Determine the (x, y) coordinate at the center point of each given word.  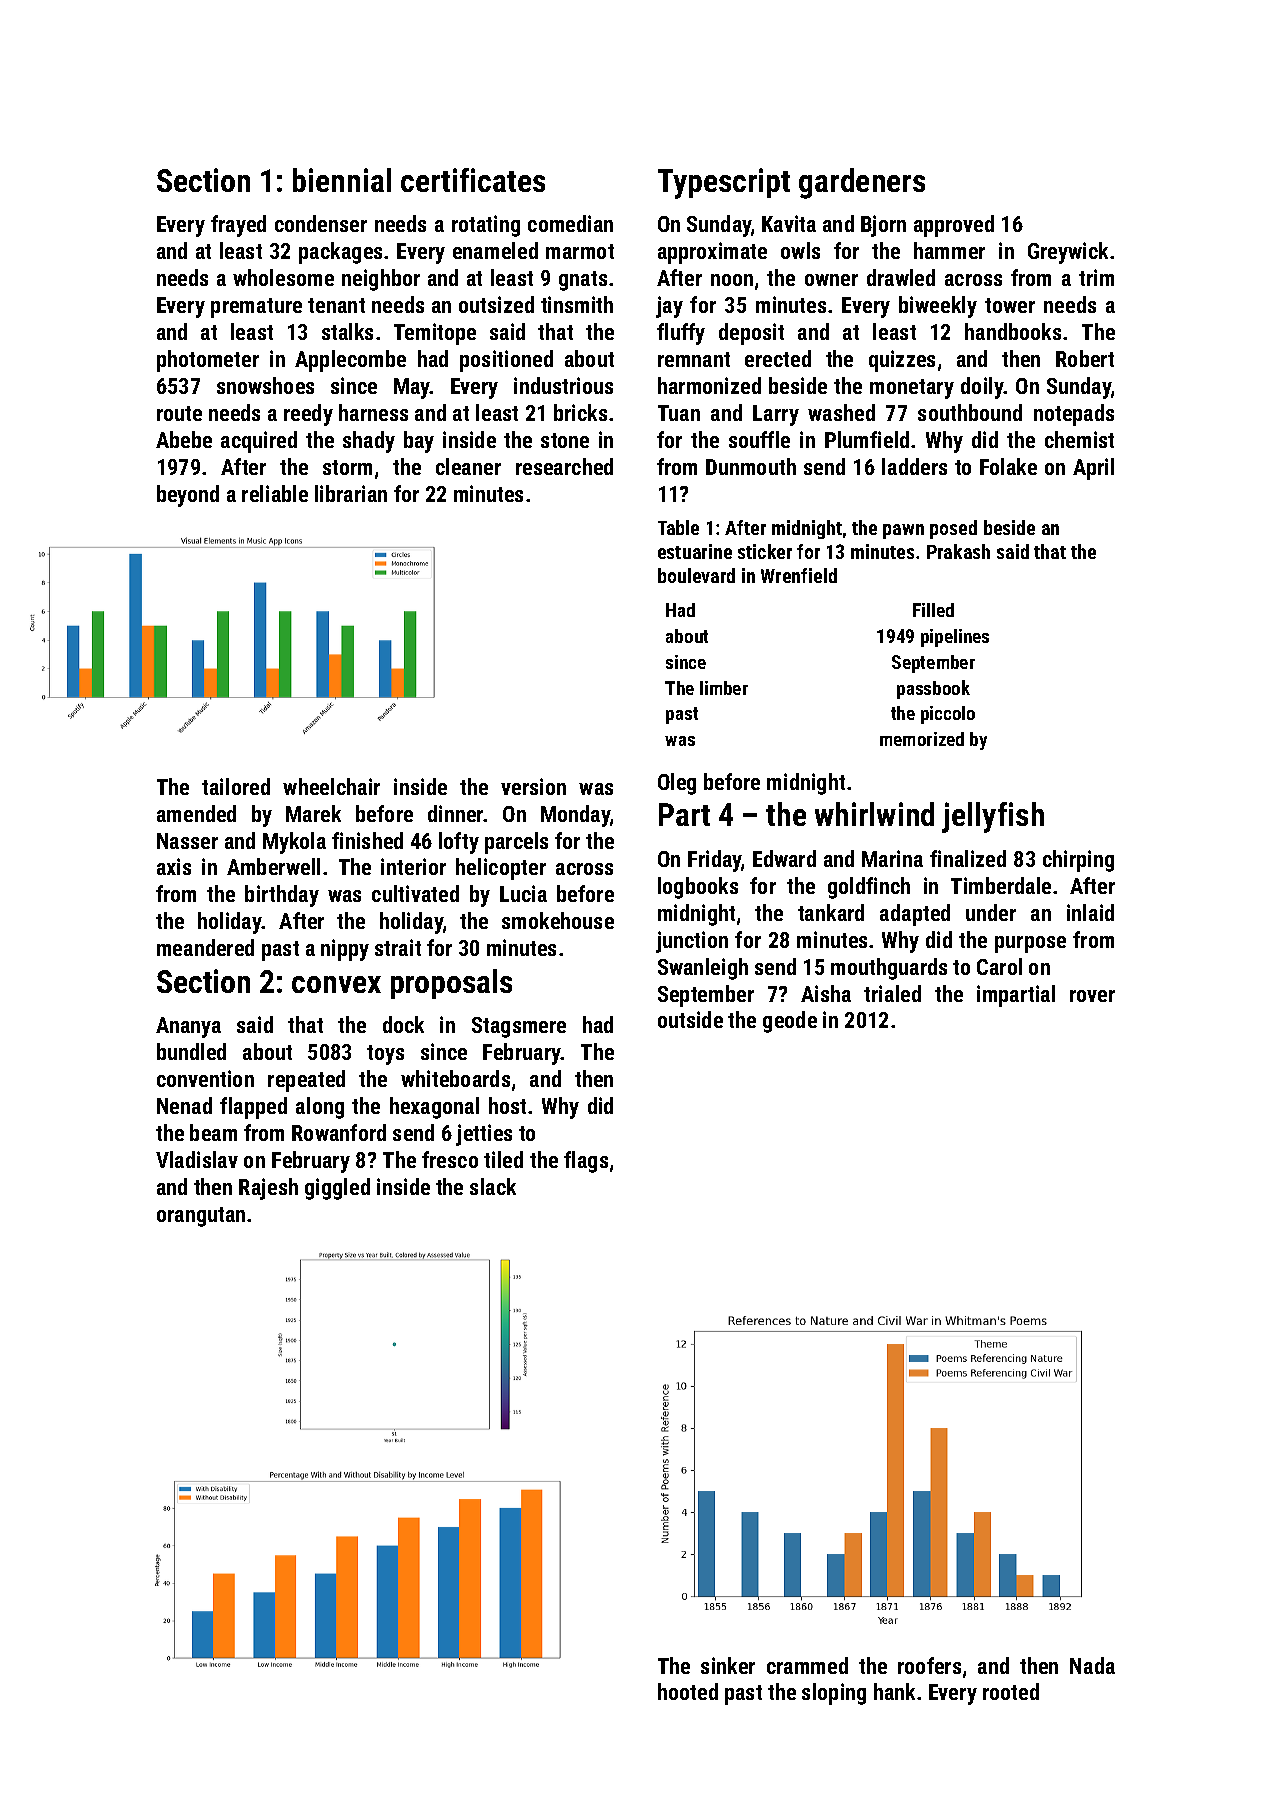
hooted (688, 1691)
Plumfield (867, 439)
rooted (1011, 1691)
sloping (834, 1694)
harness (373, 412)
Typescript (724, 183)
